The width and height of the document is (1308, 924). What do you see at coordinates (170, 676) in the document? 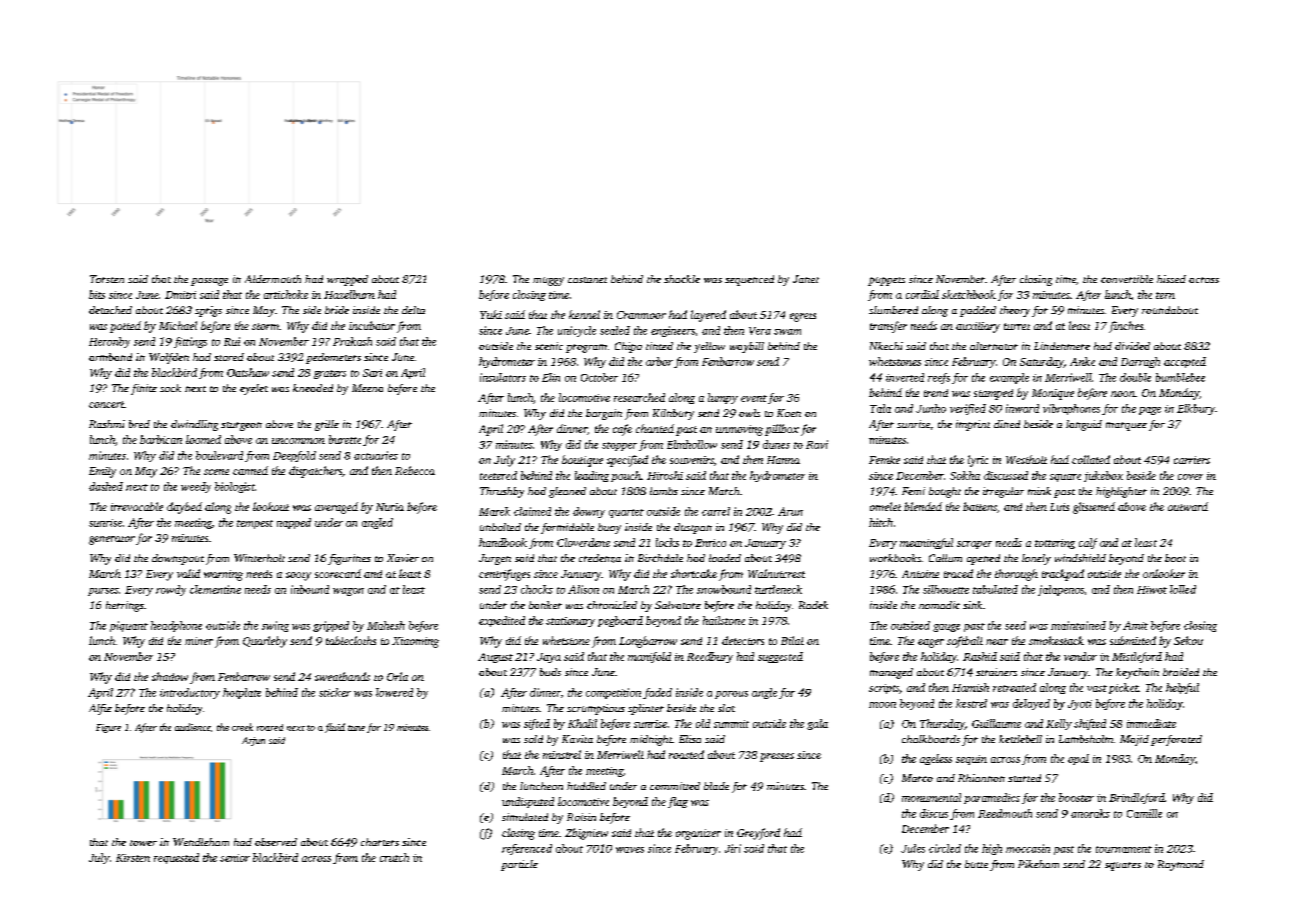
I see `shadow` at bounding box center [170, 676].
